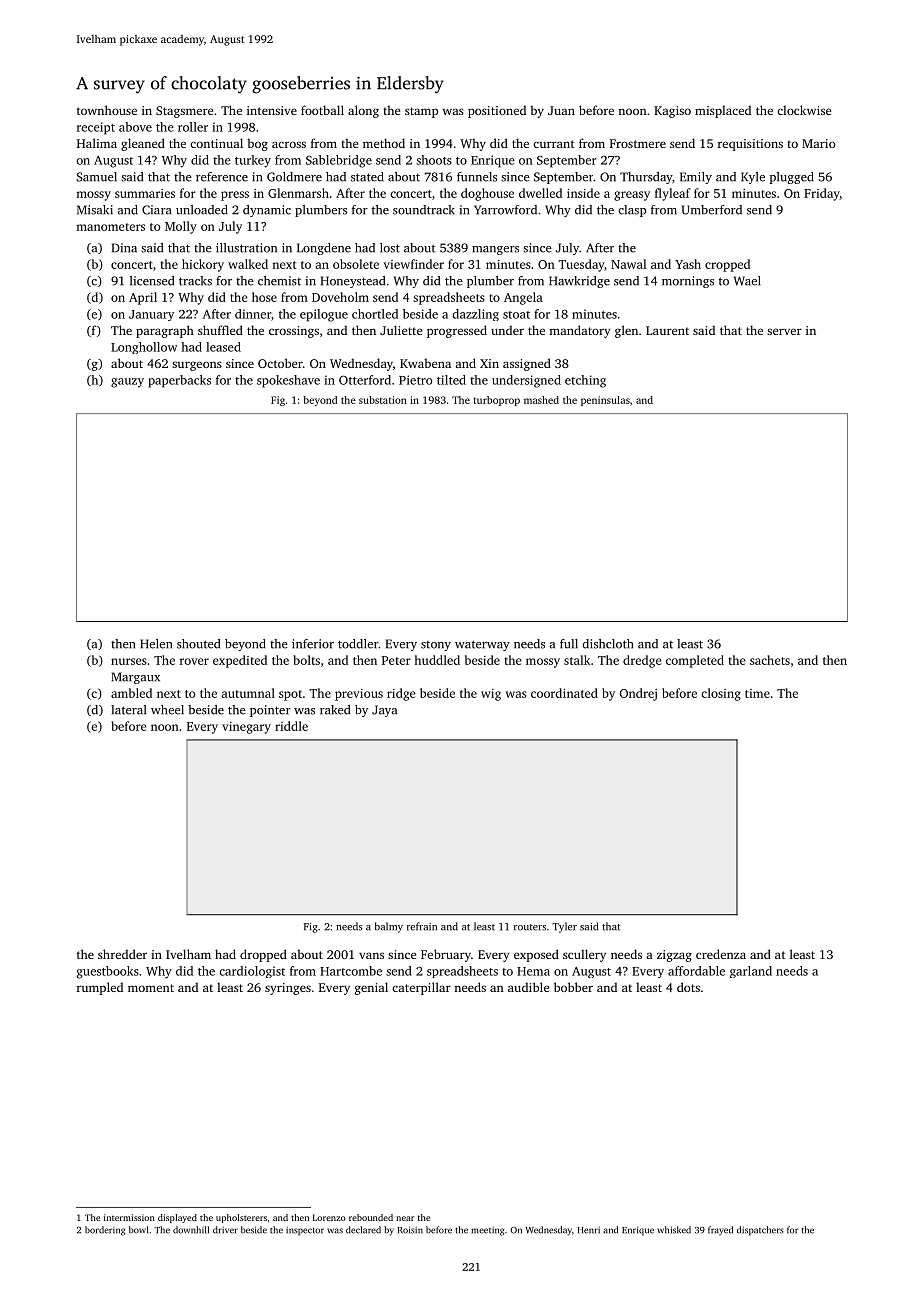 The width and height of the screenshot is (924, 1308). Describe the element at coordinates (605, 401) in the screenshot. I see `peninsulas` at that location.
